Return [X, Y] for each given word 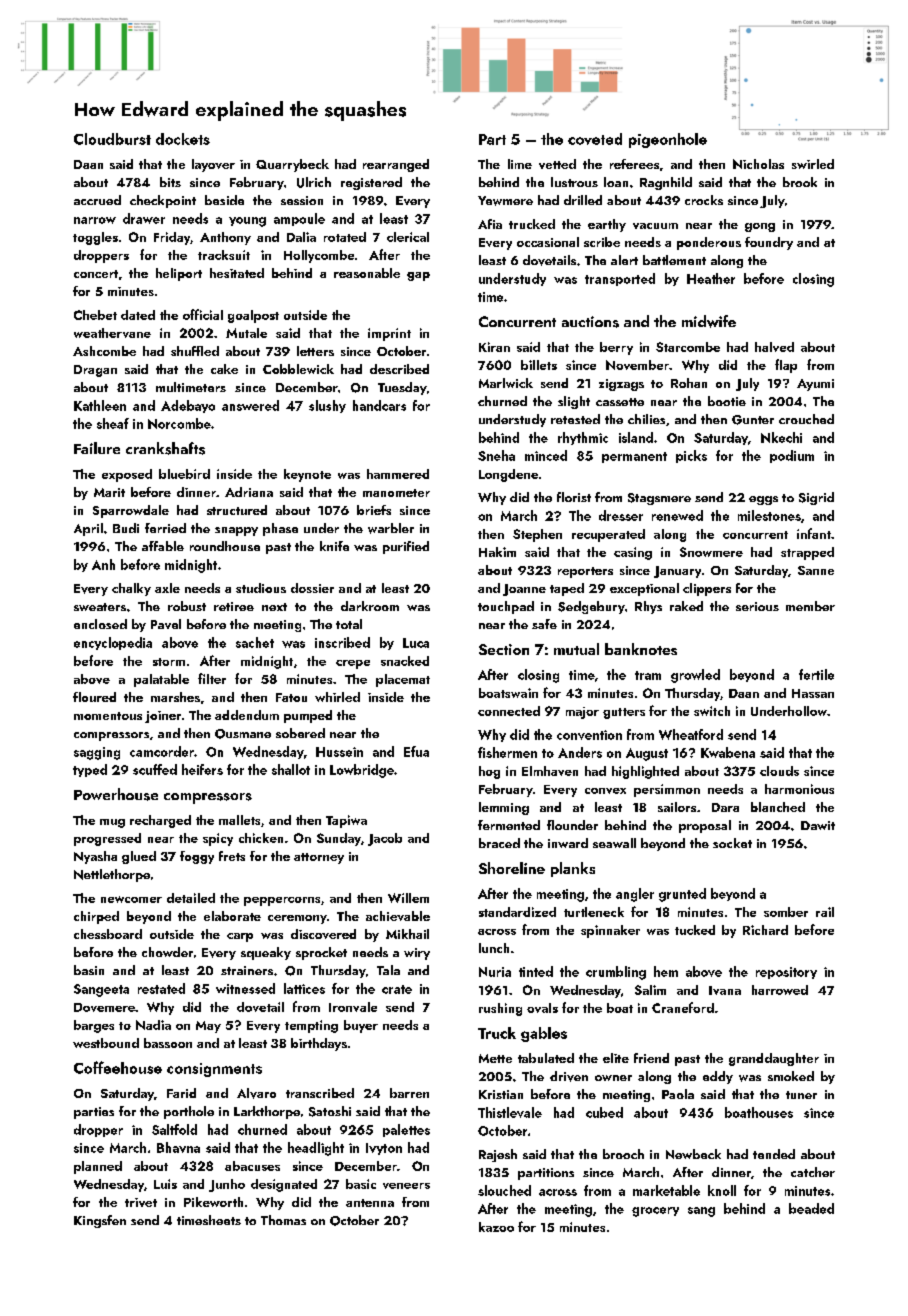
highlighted [645, 772]
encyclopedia [113, 643]
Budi [126, 528]
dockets [183, 139]
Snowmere [711, 552]
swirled [813, 164]
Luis [165, 1184]
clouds [779, 771]
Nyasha [95, 857]
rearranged [396, 165]
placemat [403, 680]
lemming [504, 808]
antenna [370, 1203]
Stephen [537, 535]
